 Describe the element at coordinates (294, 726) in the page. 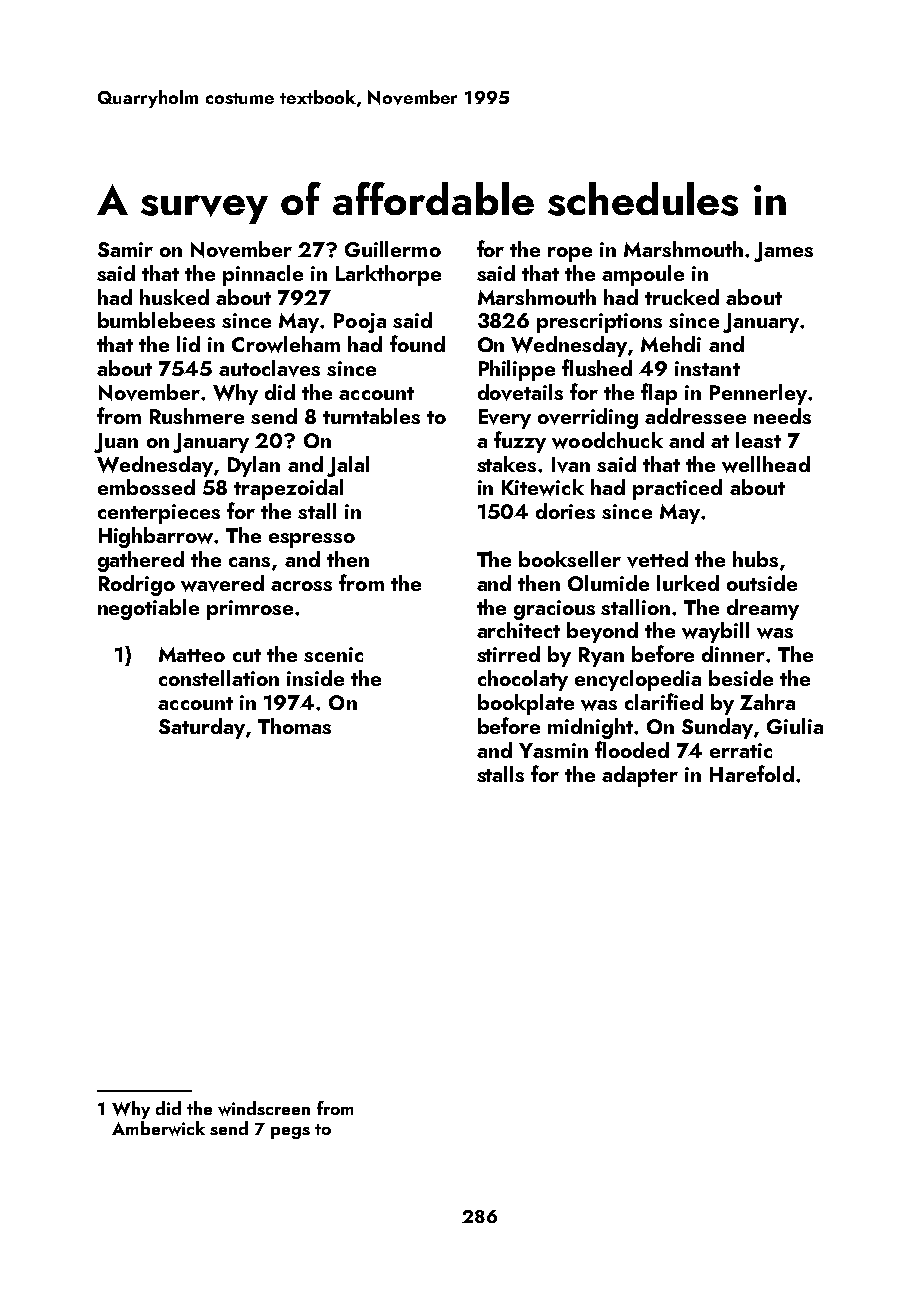

I see `Thomas` at that location.
